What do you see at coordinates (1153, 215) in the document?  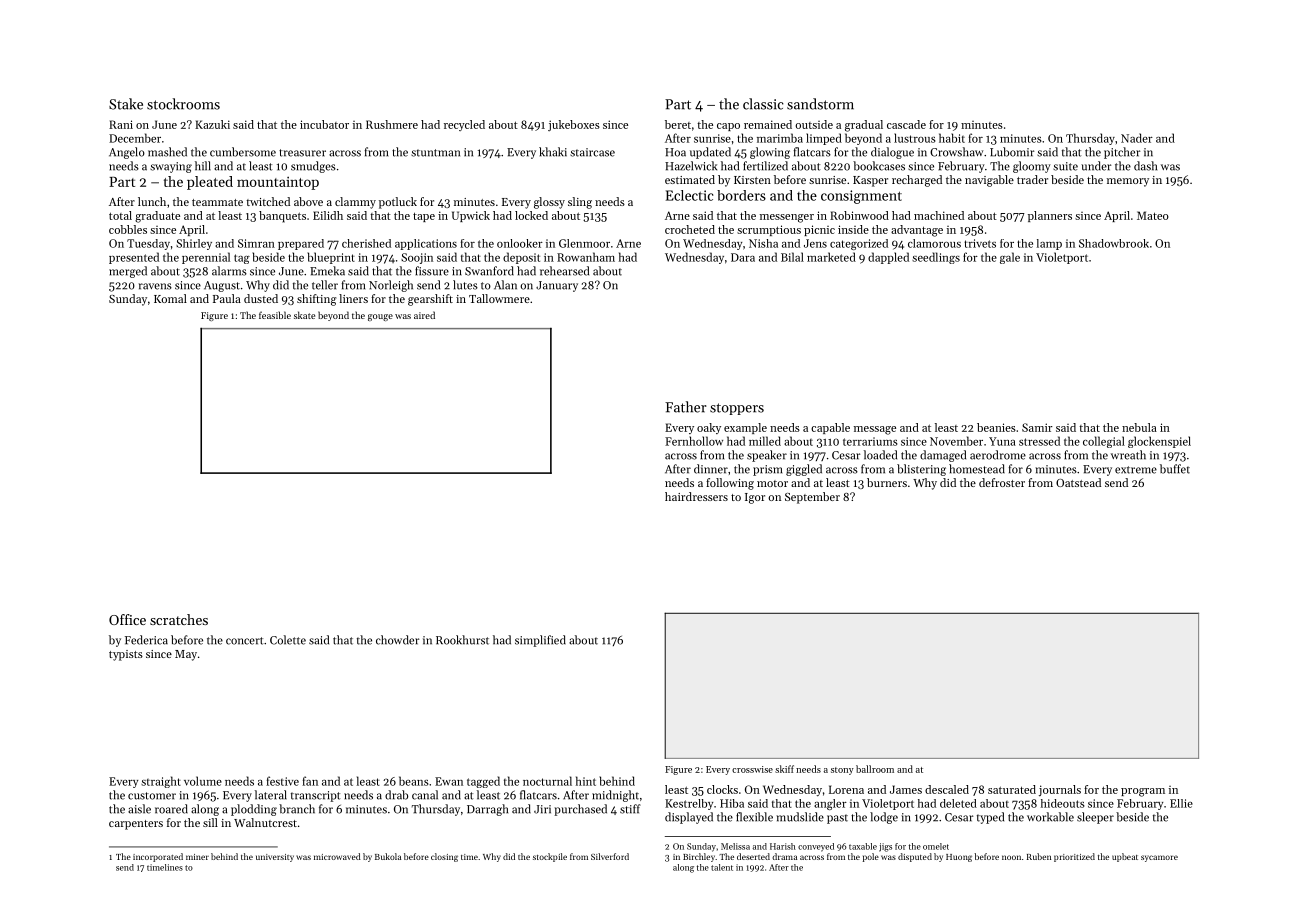 I see `Mateo` at bounding box center [1153, 215].
